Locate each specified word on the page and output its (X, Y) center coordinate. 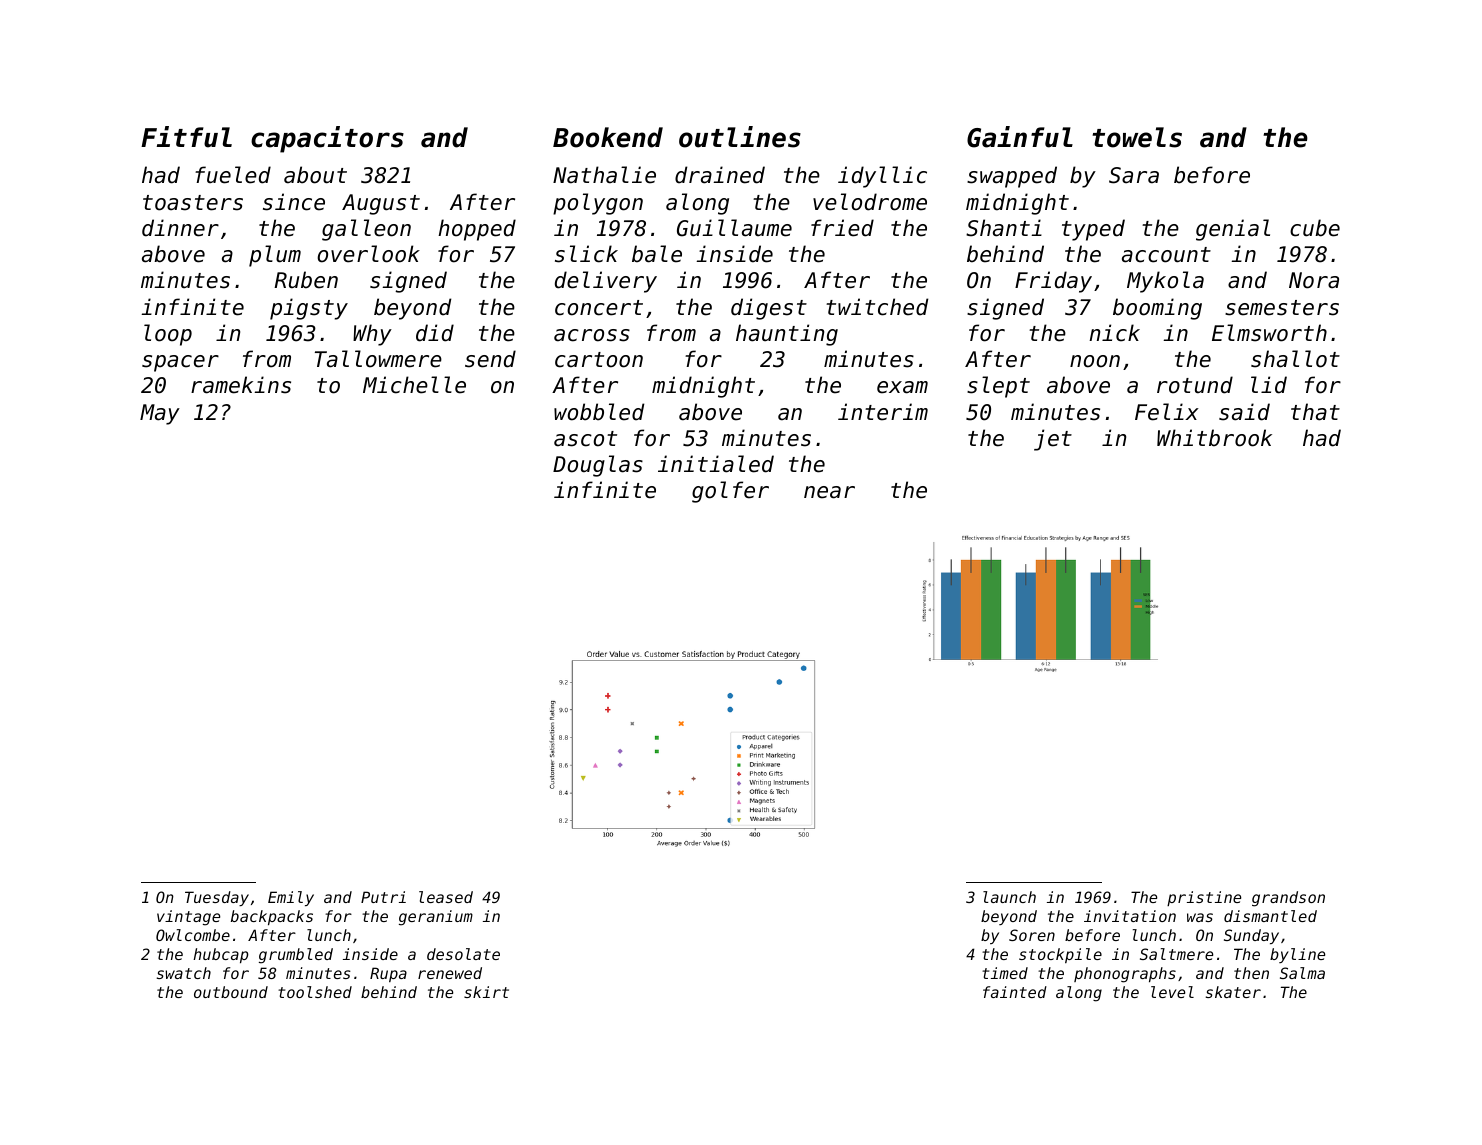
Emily (291, 898)
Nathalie (604, 175)
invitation (1130, 916)
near (829, 492)
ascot (585, 439)
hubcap (221, 955)
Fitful (186, 137)
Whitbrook (1214, 438)
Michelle (414, 385)
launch (1009, 897)
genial (1233, 230)
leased (446, 897)
